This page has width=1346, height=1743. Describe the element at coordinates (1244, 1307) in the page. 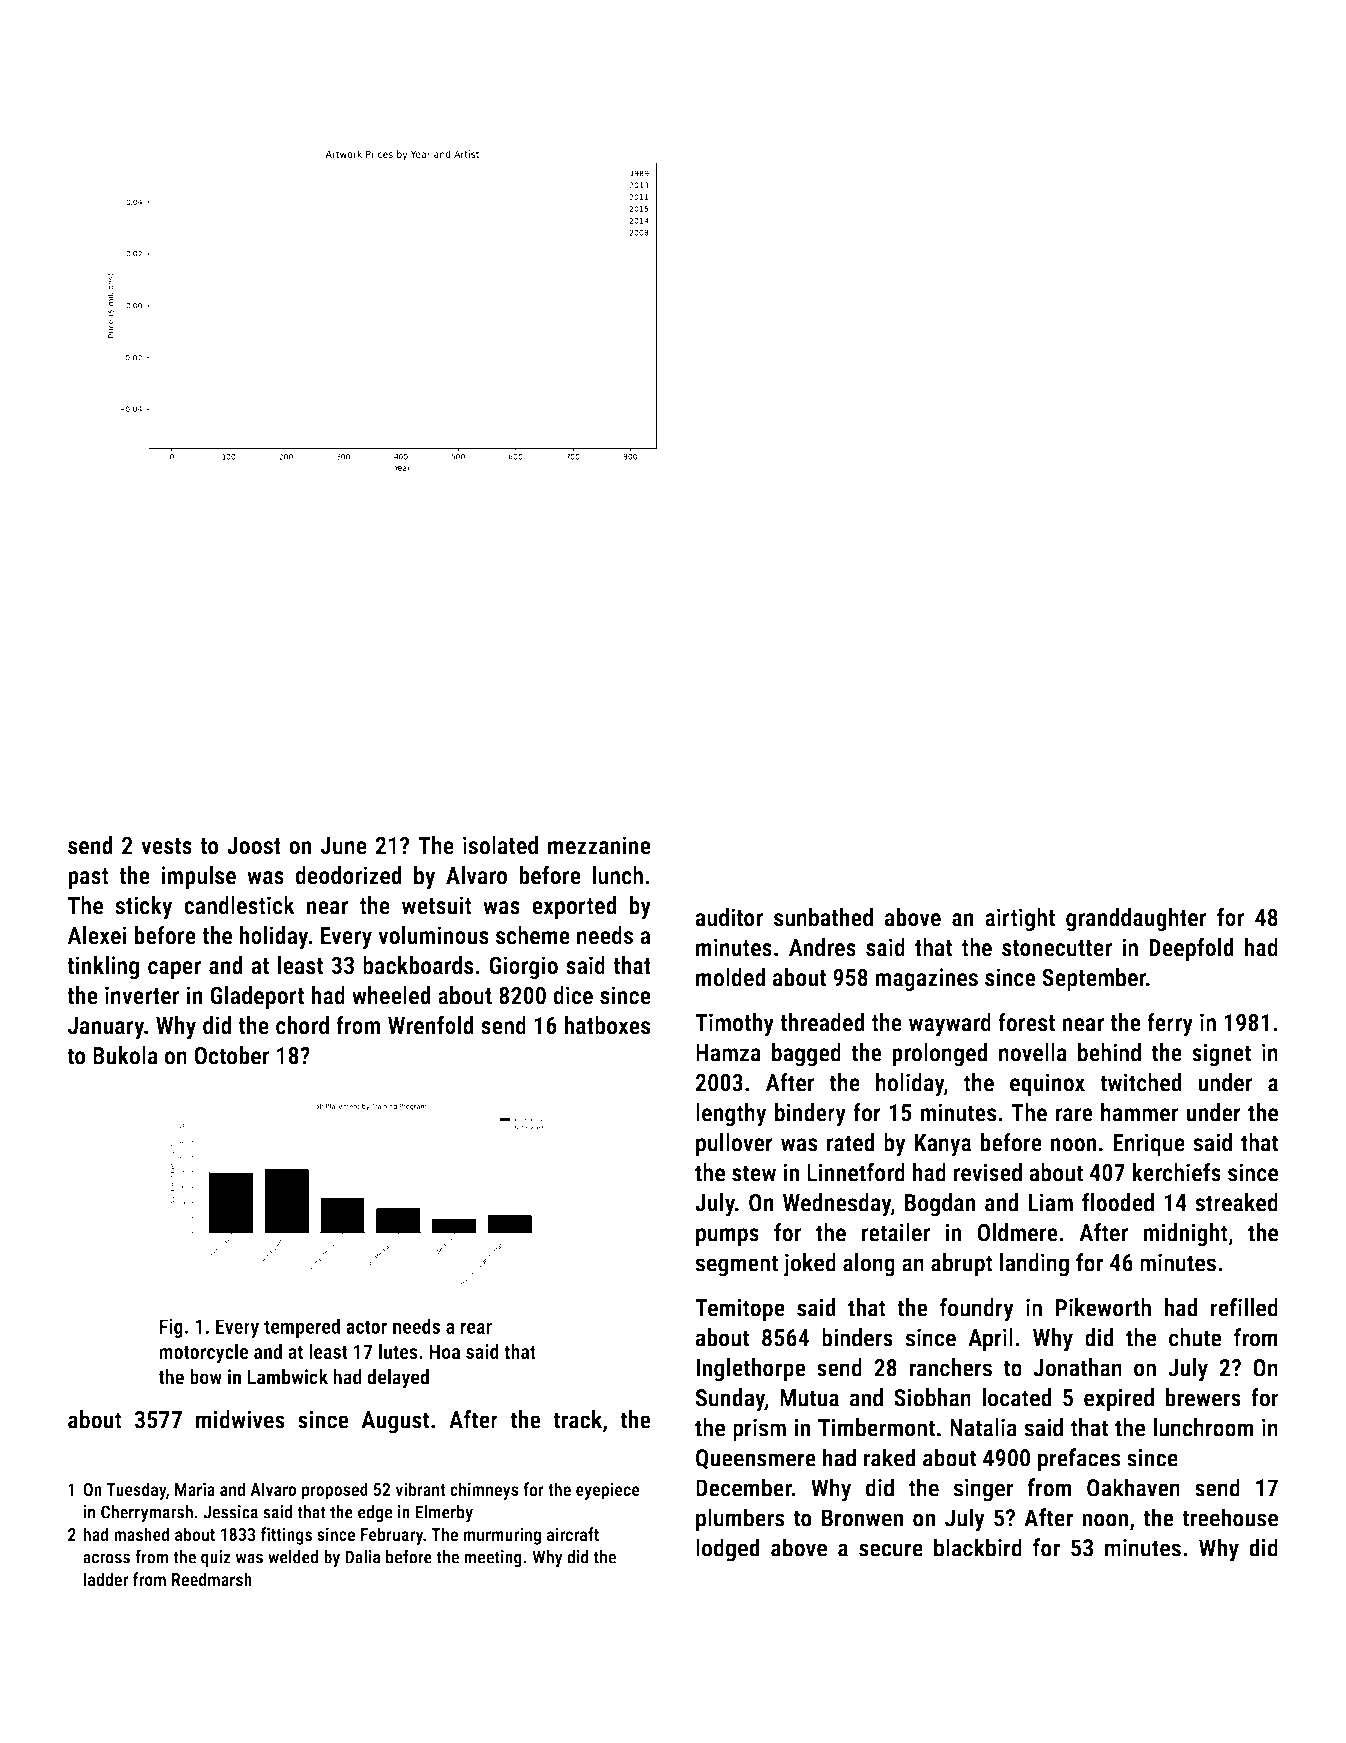

I see `refilled` at that location.
